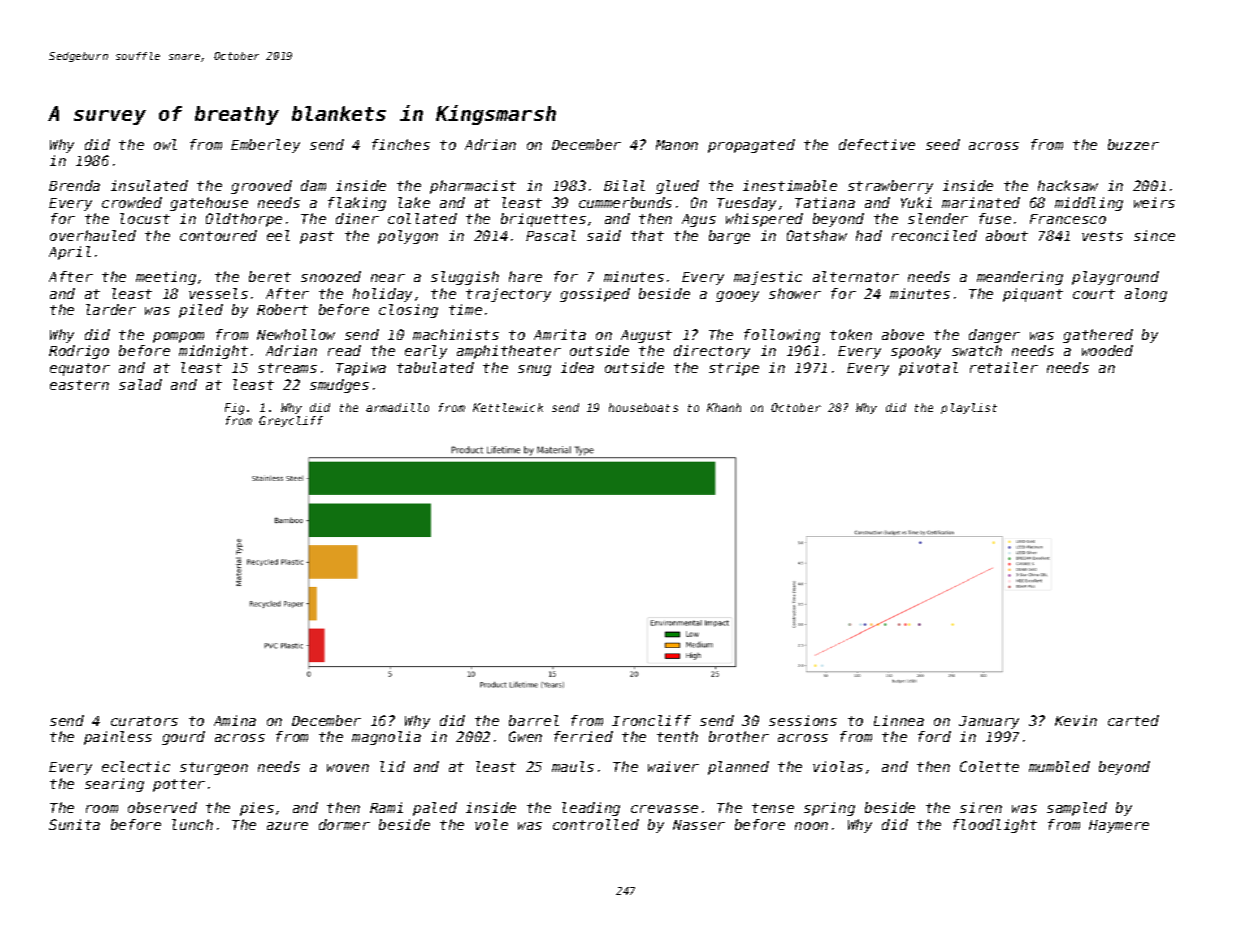 This screenshot has width=1233, height=952. What do you see at coordinates (768, 278) in the screenshot?
I see `majestic` at bounding box center [768, 278].
